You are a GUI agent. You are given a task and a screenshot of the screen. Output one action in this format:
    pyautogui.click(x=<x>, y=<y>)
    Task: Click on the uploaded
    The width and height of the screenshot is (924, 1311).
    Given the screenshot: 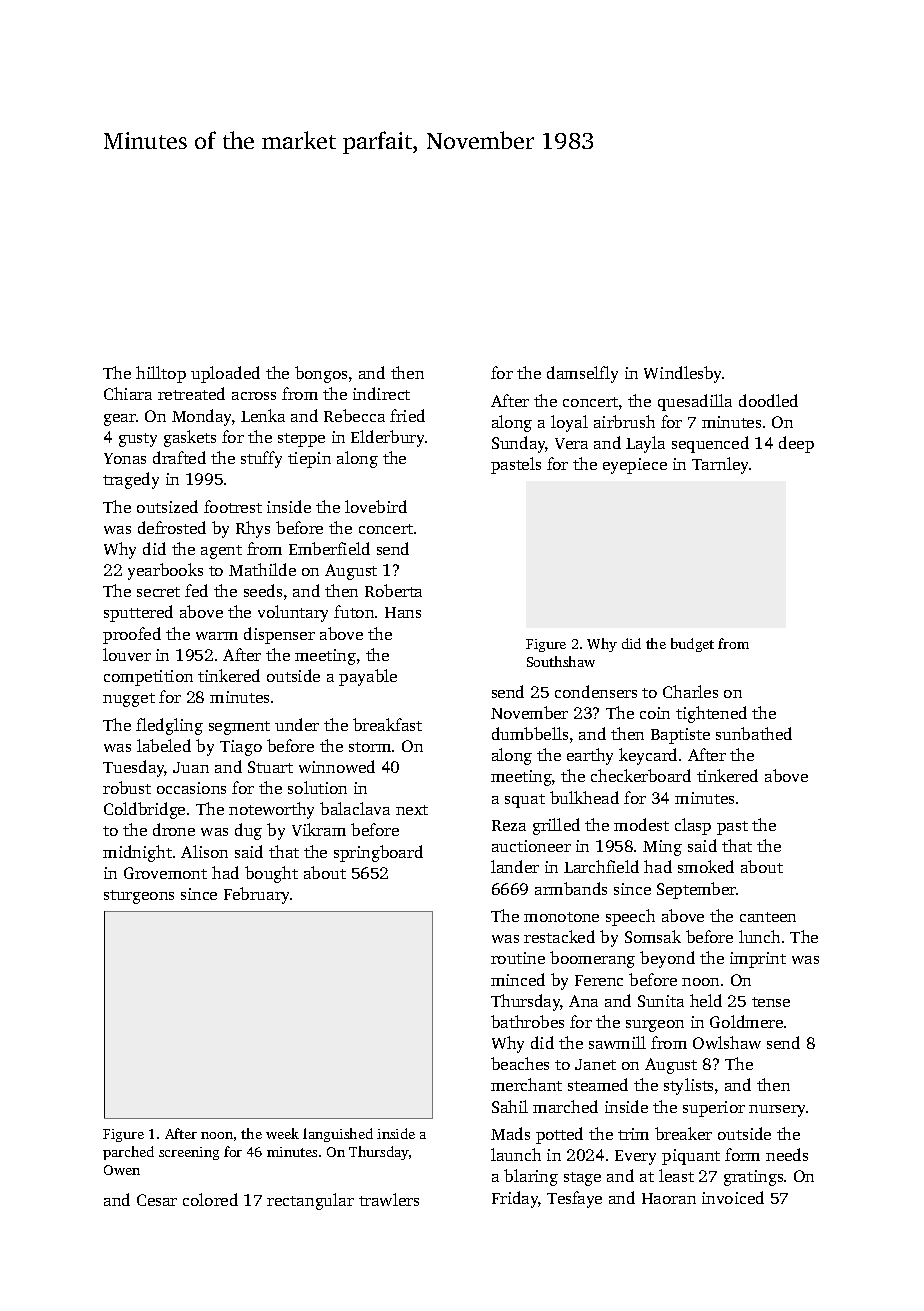 What is the action you would take?
    pyautogui.click(x=225, y=374)
